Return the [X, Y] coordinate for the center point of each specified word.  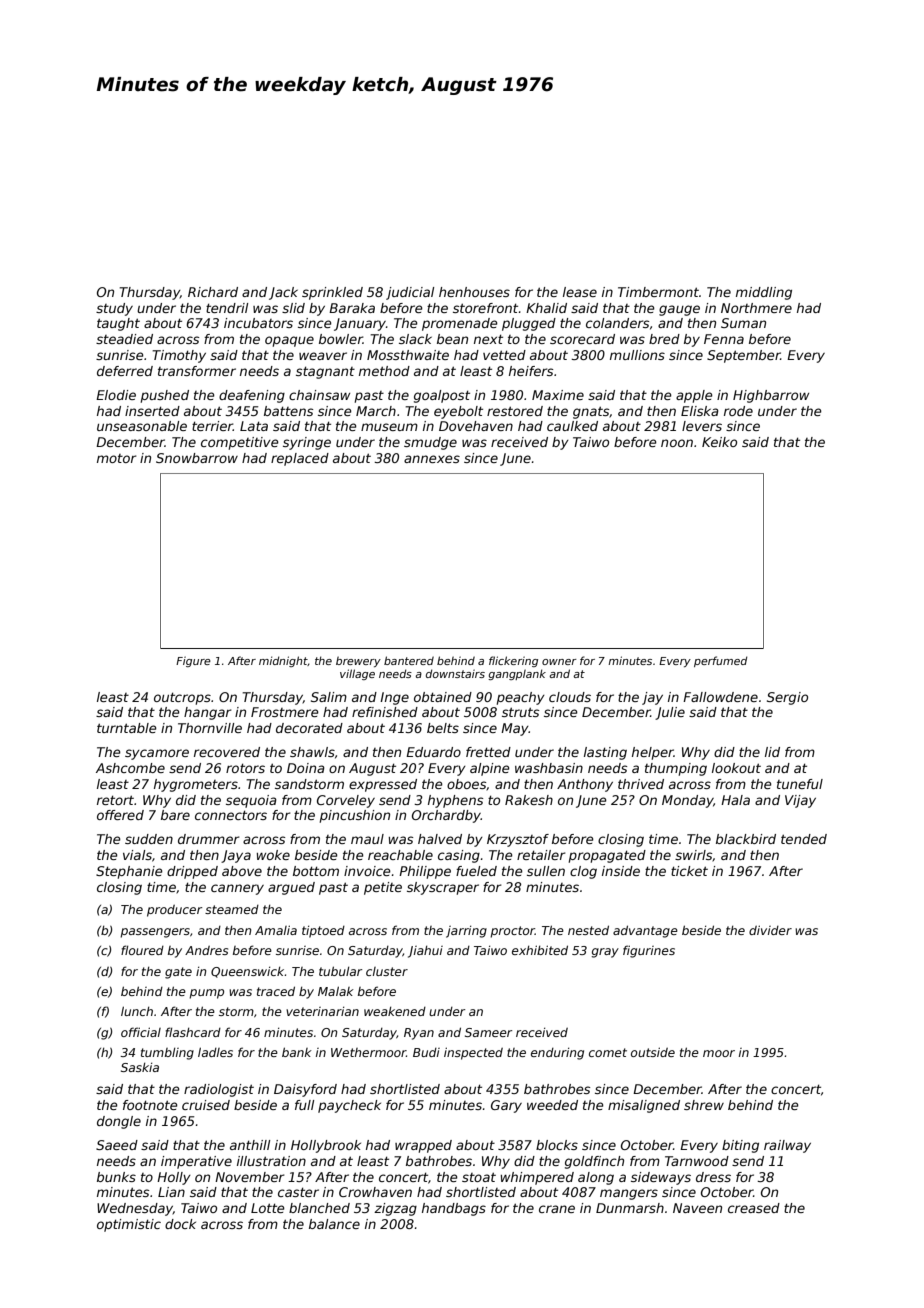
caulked [572, 426]
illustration [271, 1161]
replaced [300, 459]
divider [770, 930]
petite [383, 888]
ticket [689, 871]
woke [273, 855]
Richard [213, 292]
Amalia [276, 930]
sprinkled [332, 293]
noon [677, 443]
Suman [743, 323]
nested [588, 930]
